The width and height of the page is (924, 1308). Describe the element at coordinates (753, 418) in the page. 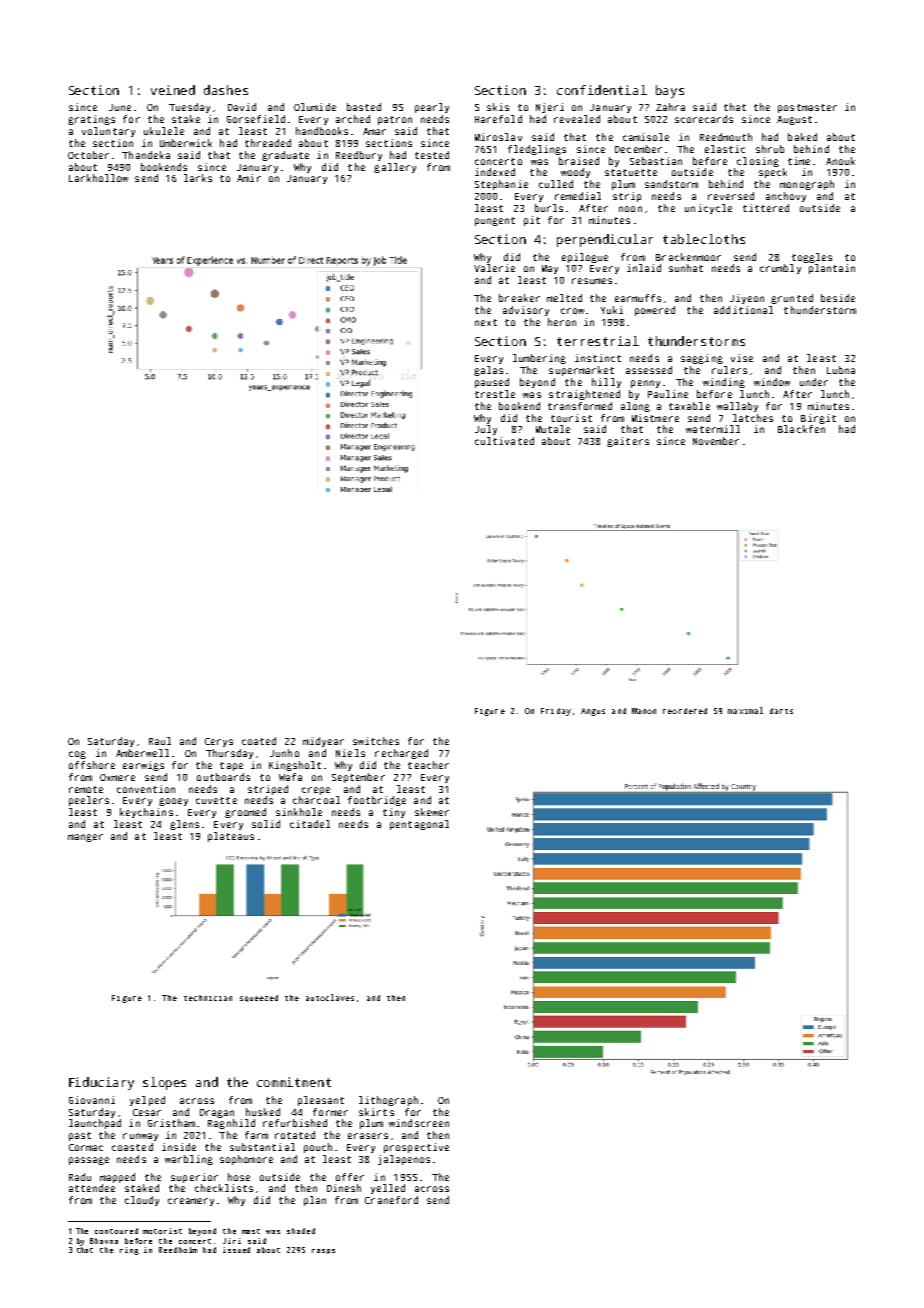

I see `latches` at that location.
